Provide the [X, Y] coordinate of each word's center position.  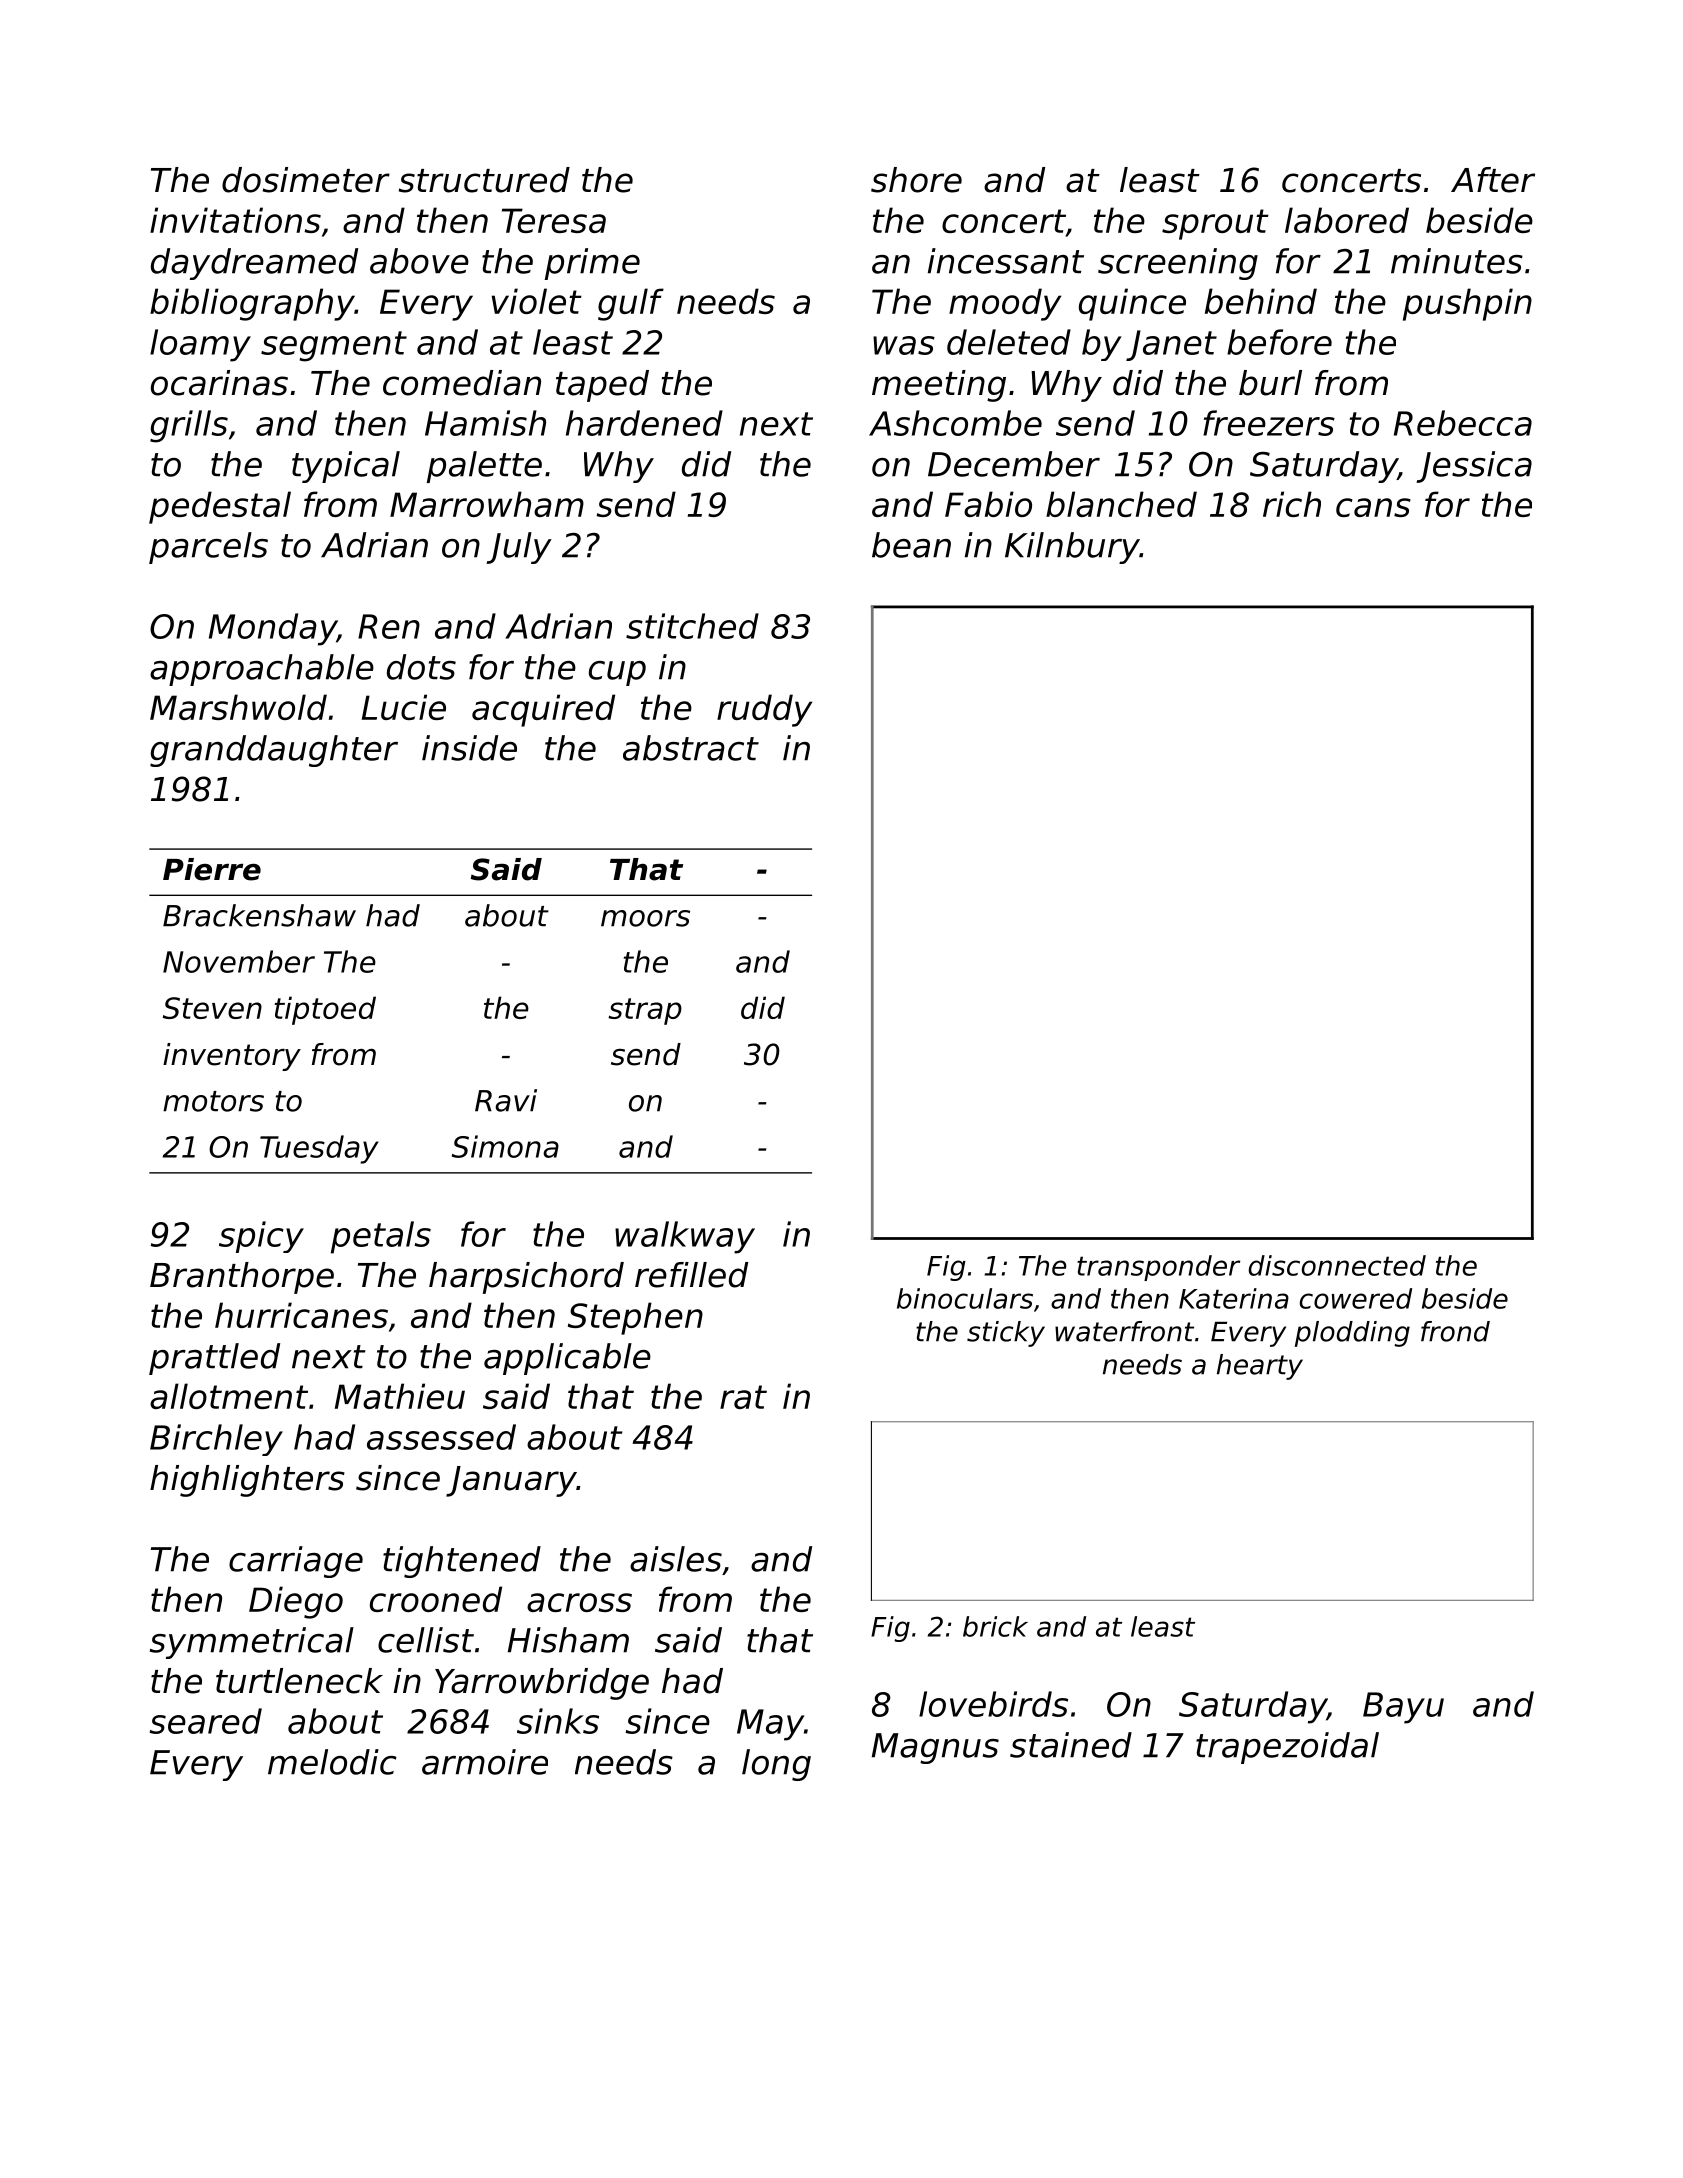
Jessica [1474, 467]
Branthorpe [242, 1278]
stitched [692, 626]
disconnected [1337, 1265]
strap [645, 1011]
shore [916, 180]
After [1493, 180]
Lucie [404, 707]
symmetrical [252, 1643]
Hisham [568, 1640]
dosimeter [306, 180]
